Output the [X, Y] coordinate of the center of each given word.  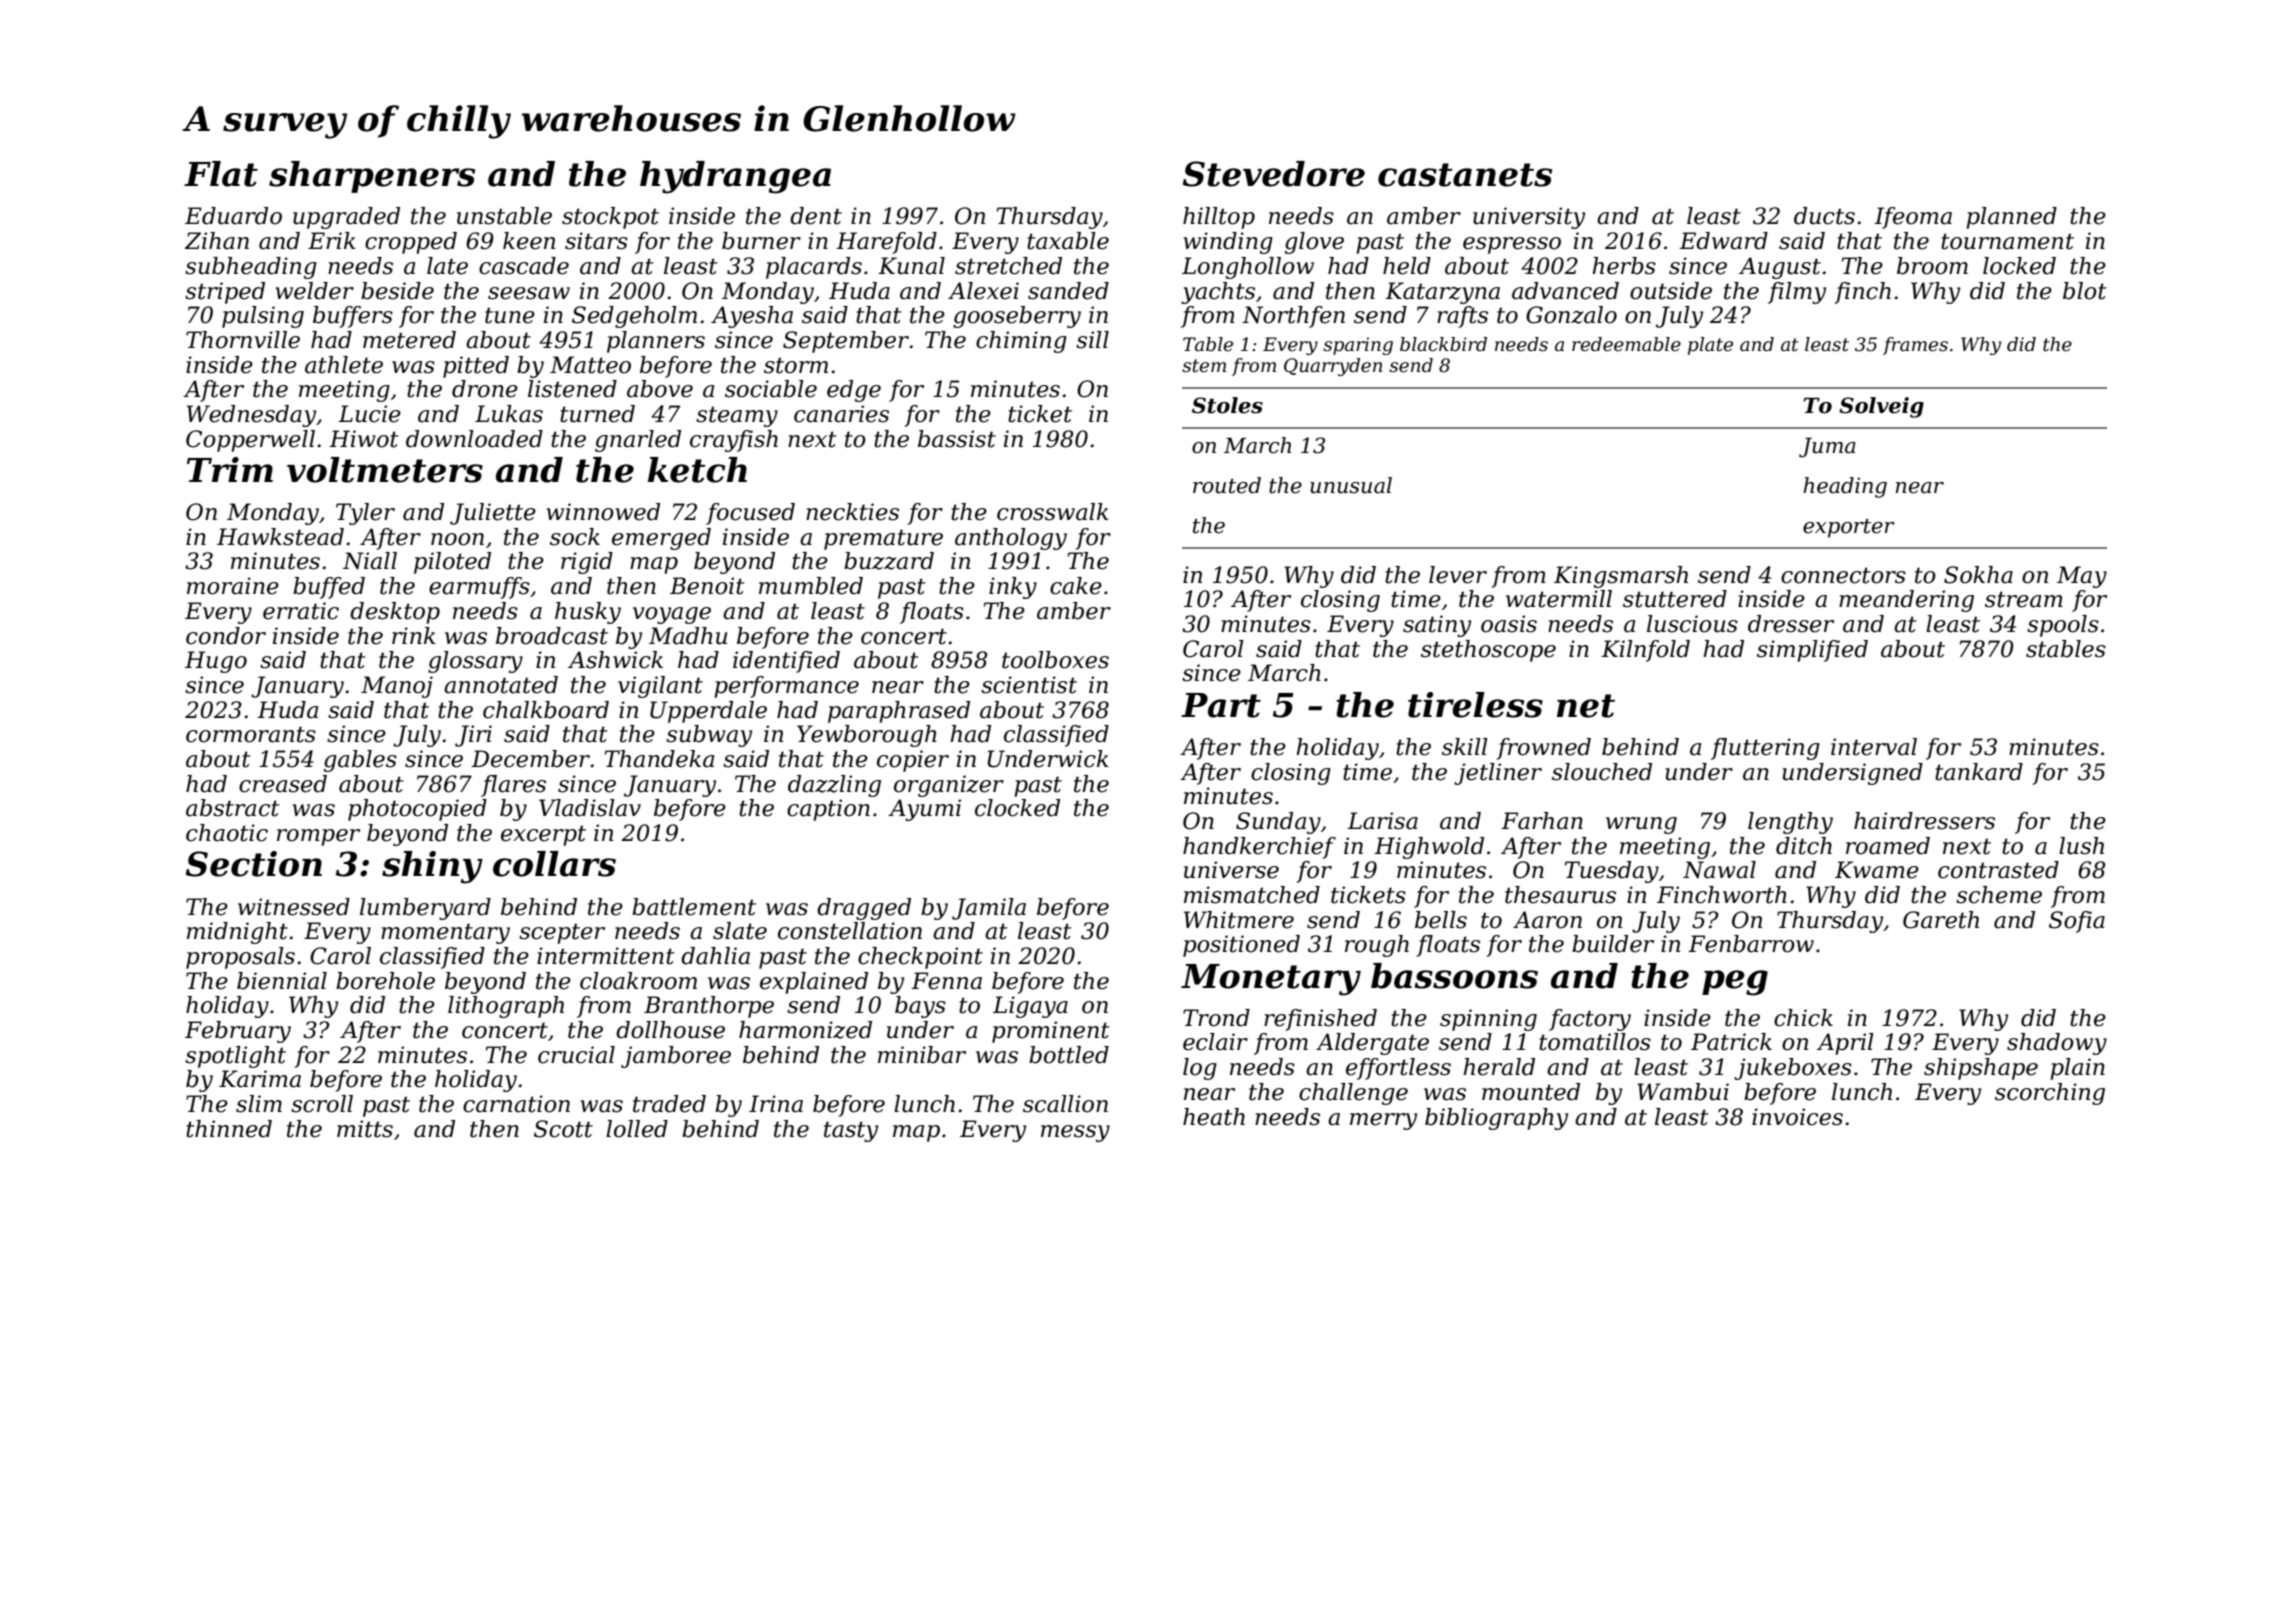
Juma [1827, 447]
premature [883, 539]
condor [226, 636]
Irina [776, 1104]
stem [1204, 366]
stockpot [610, 218]
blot [2085, 291]
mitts [365, 1129]
